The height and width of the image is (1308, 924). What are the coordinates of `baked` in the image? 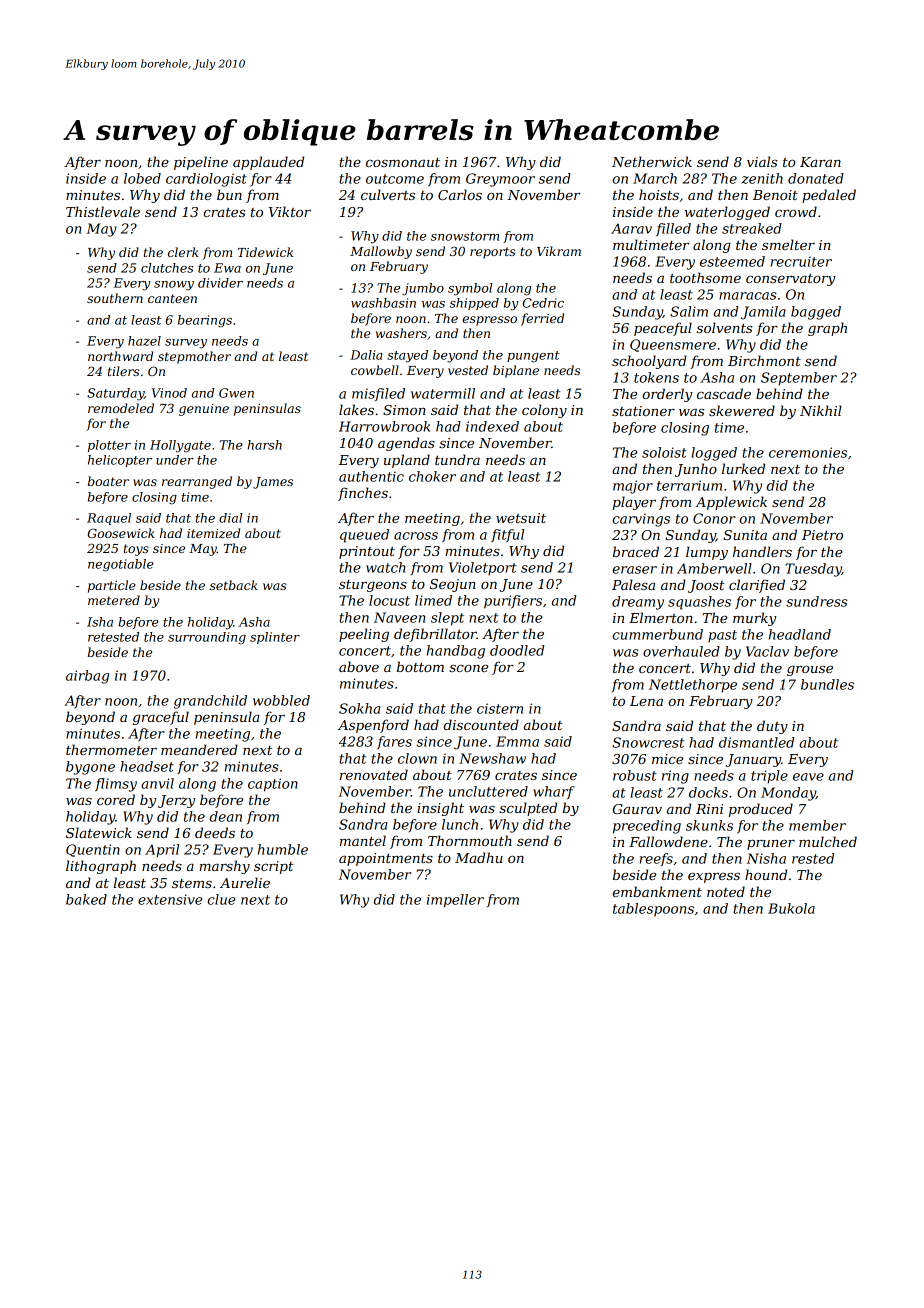 It's located at (86, 899).
